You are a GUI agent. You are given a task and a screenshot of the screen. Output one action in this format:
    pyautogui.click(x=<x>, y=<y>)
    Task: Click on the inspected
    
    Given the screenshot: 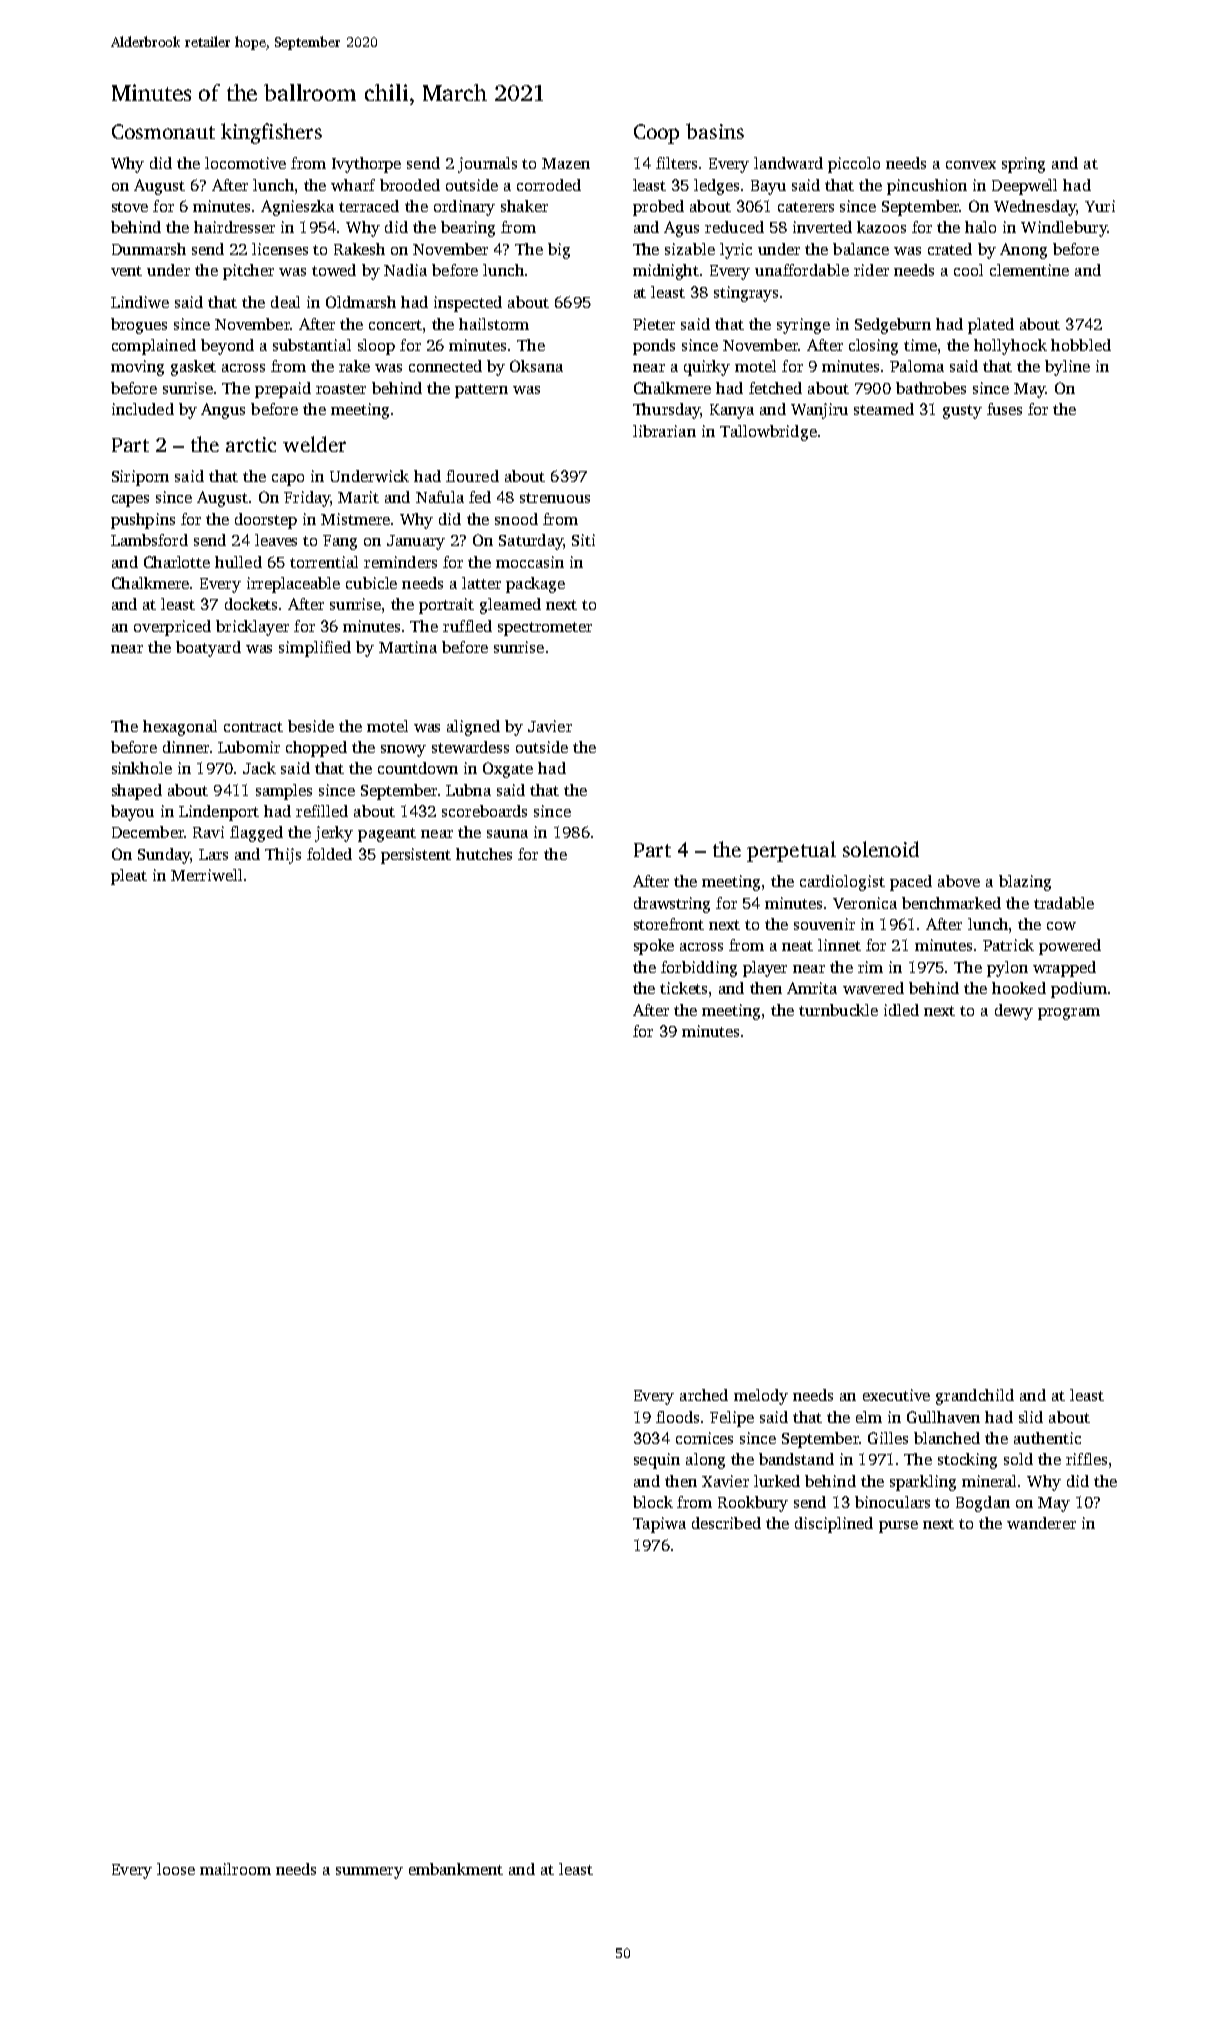 What is the action you would take?
    pyautogui.click(x=468, y=304)
